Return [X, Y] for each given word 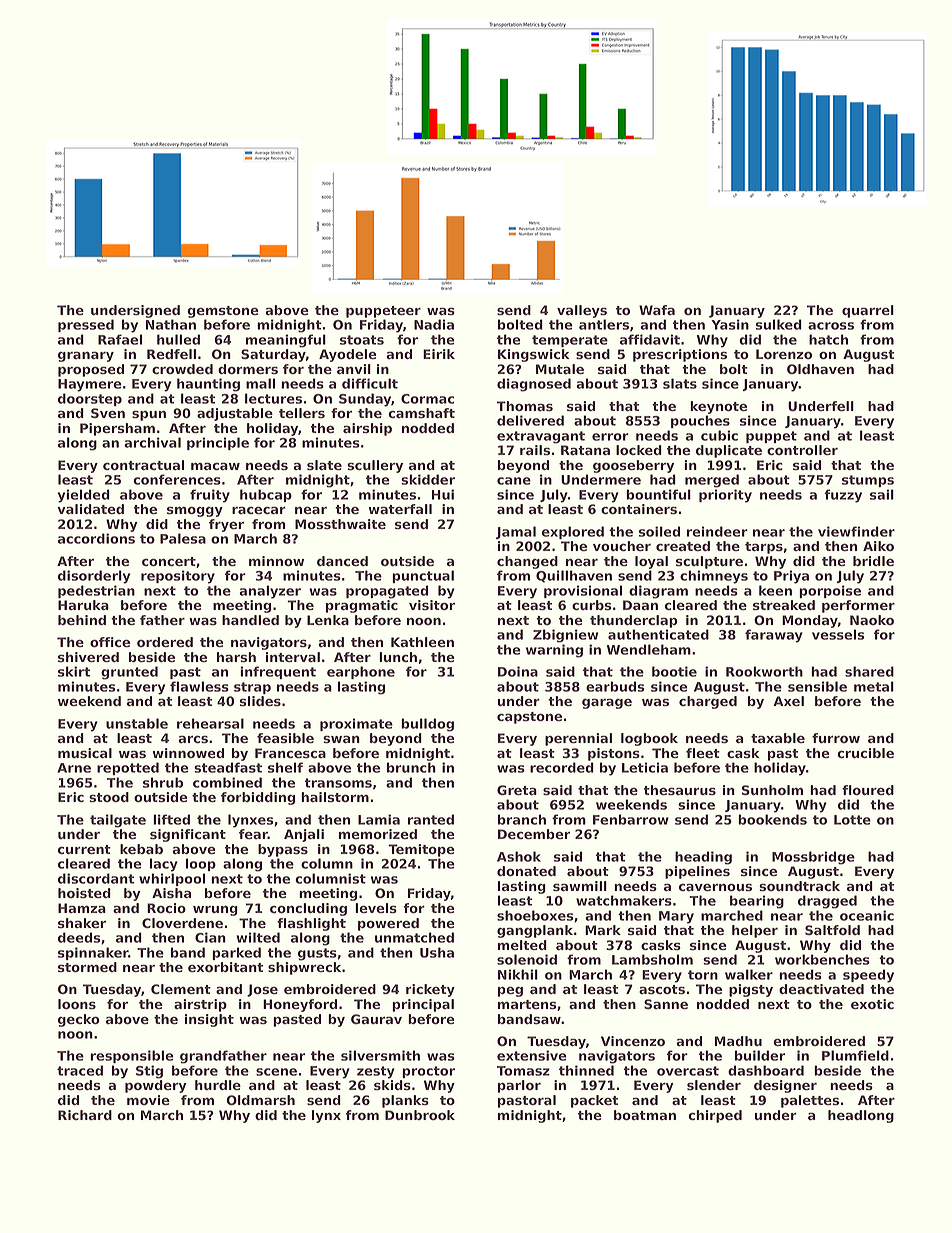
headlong [861, 1116]
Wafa [657, 310]
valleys [582, 311]
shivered [88, 657]
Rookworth [764, 671]
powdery [156, 1086]
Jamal [516, 532]
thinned [586, 1070]
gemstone [223, 312]
